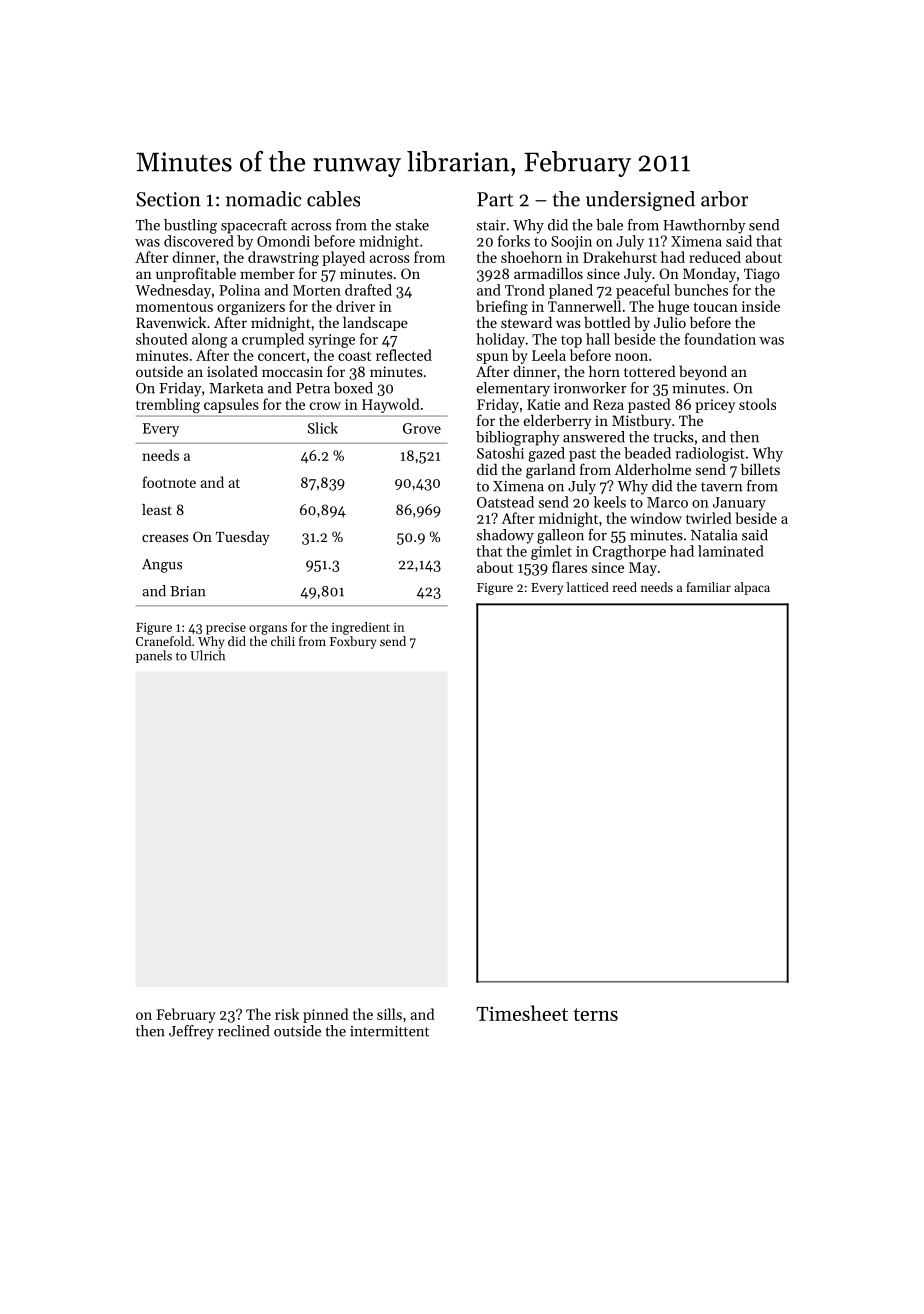 The height and width of the document is (1314, 924). I want to click on arbor, so click(724, 199).
